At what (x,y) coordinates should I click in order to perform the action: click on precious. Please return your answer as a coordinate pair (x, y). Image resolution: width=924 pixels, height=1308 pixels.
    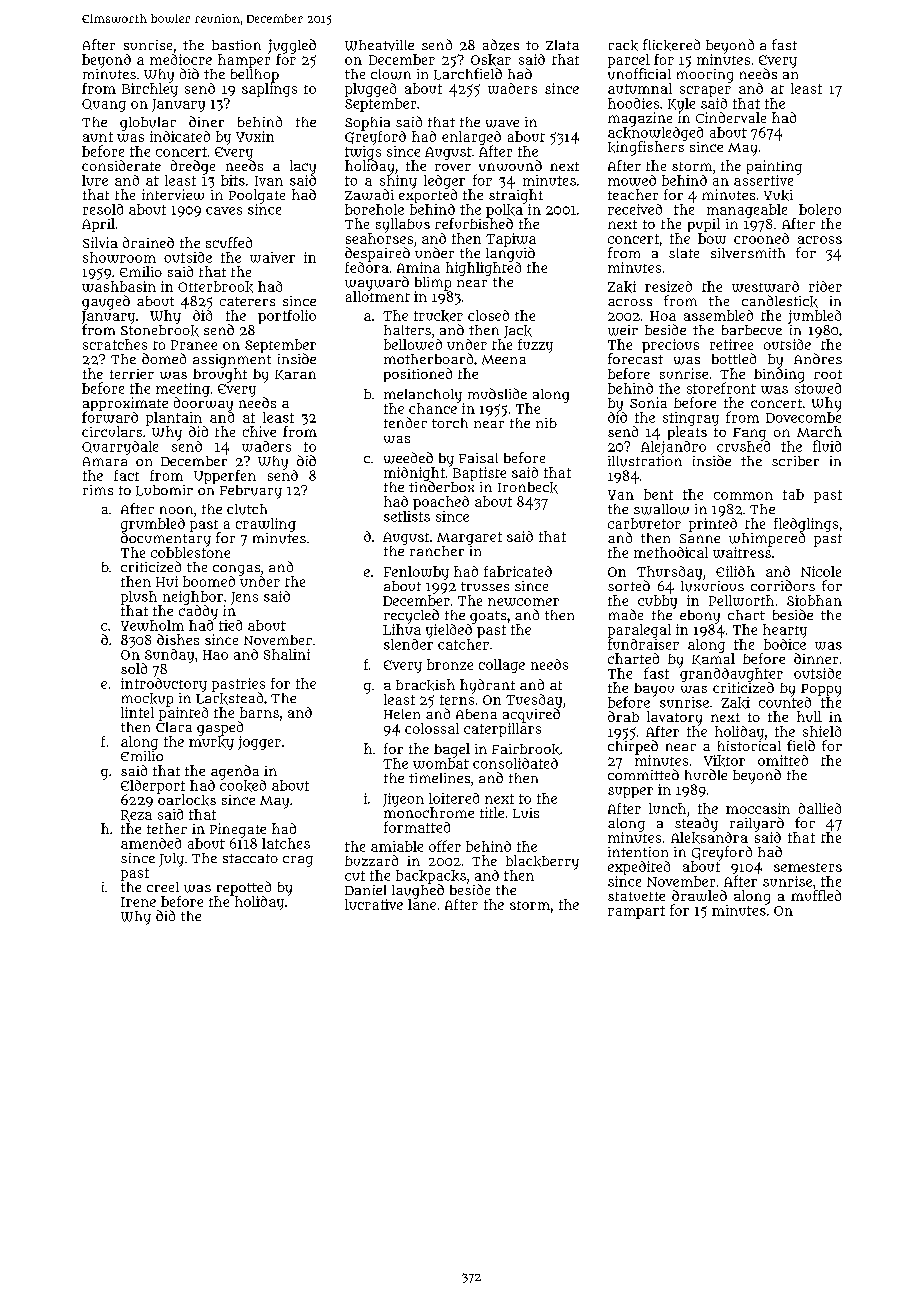
    Looking at the image, I should click on (670, 346).
